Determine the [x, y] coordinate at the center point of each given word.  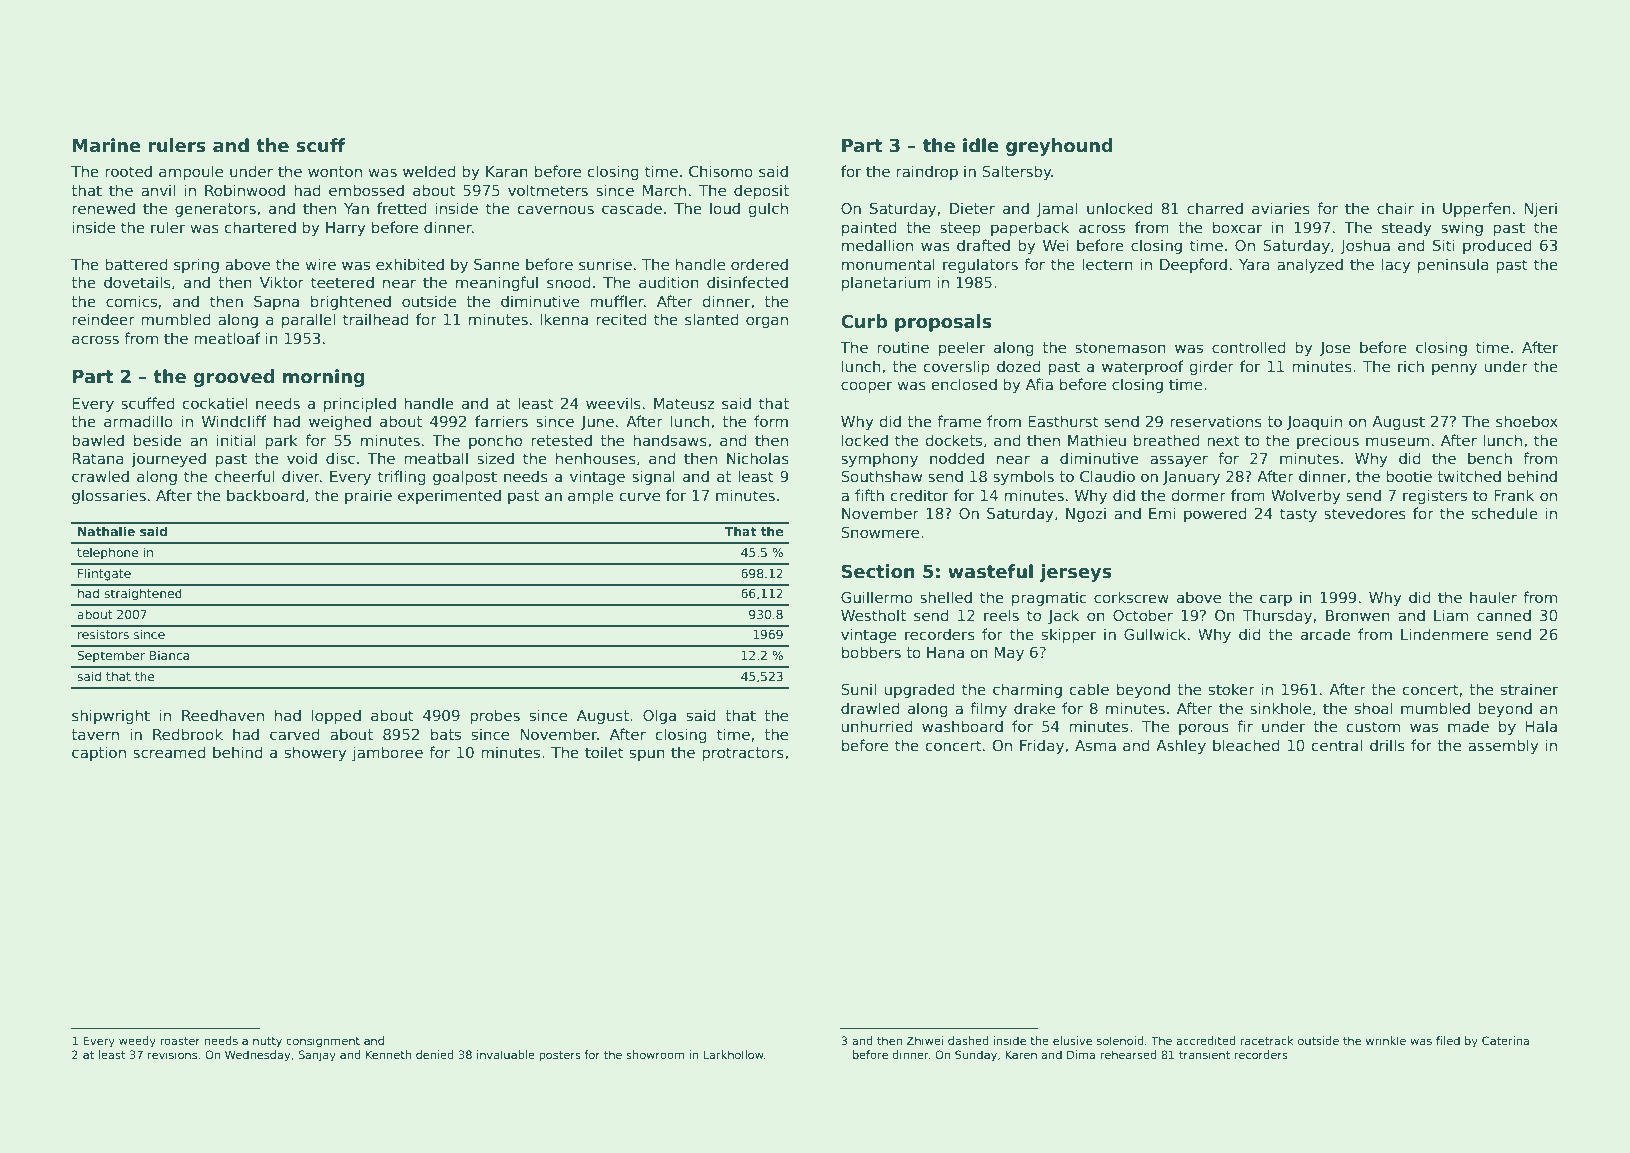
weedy [137, 1042]
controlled [1249, 347]
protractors [743, 754]
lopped [336, 716]
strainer [1529, 689]
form [771, 421]
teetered [342, 282]
